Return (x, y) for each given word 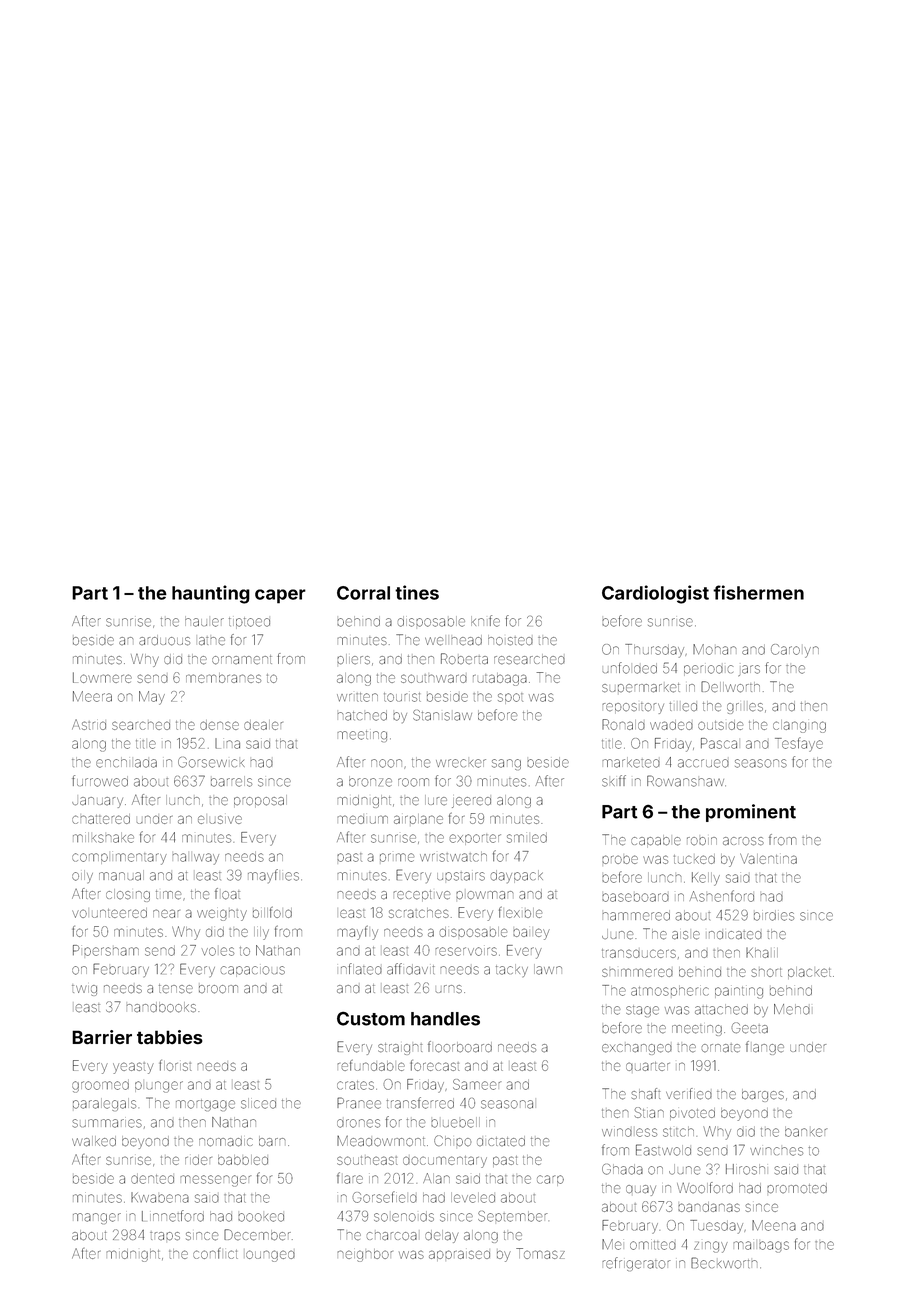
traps (165, 1236)
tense (176, 989)
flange (765, 1048)
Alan (436, 1178)
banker (806, 1132)
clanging (799, 726)
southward (434, 678)
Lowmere (102, 677)
